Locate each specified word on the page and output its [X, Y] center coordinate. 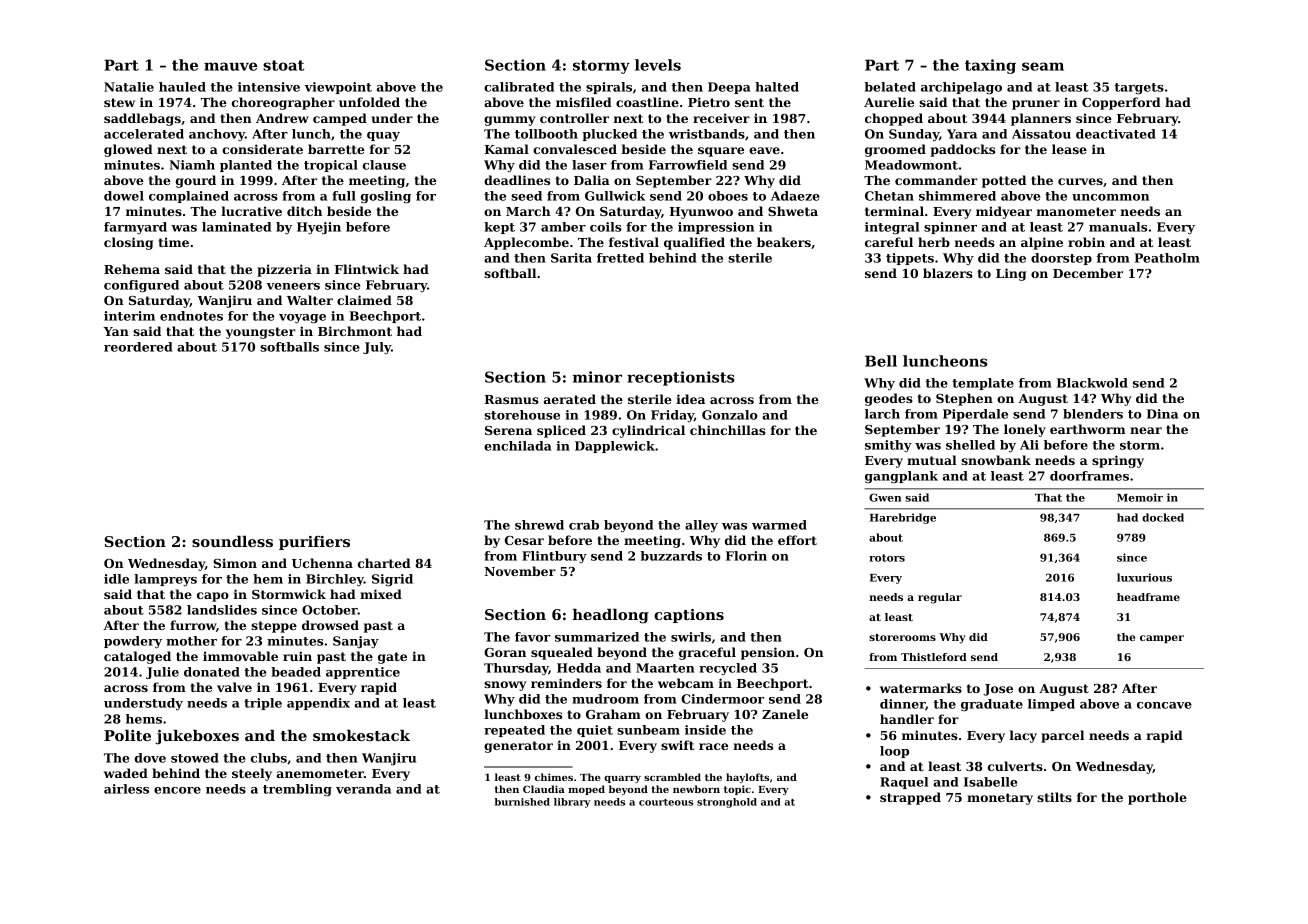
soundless [232, 541]
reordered [138, 347]
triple [263, 704]
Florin [746, 556]
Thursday [516, 669]
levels [658, 65]
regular [940, 598]
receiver [721, 118]
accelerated [144, 134]
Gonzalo [730, 415]
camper [1162, 639]
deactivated [1116, 134]
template [983, 384]
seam [1043, 66]
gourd [196, 181]
